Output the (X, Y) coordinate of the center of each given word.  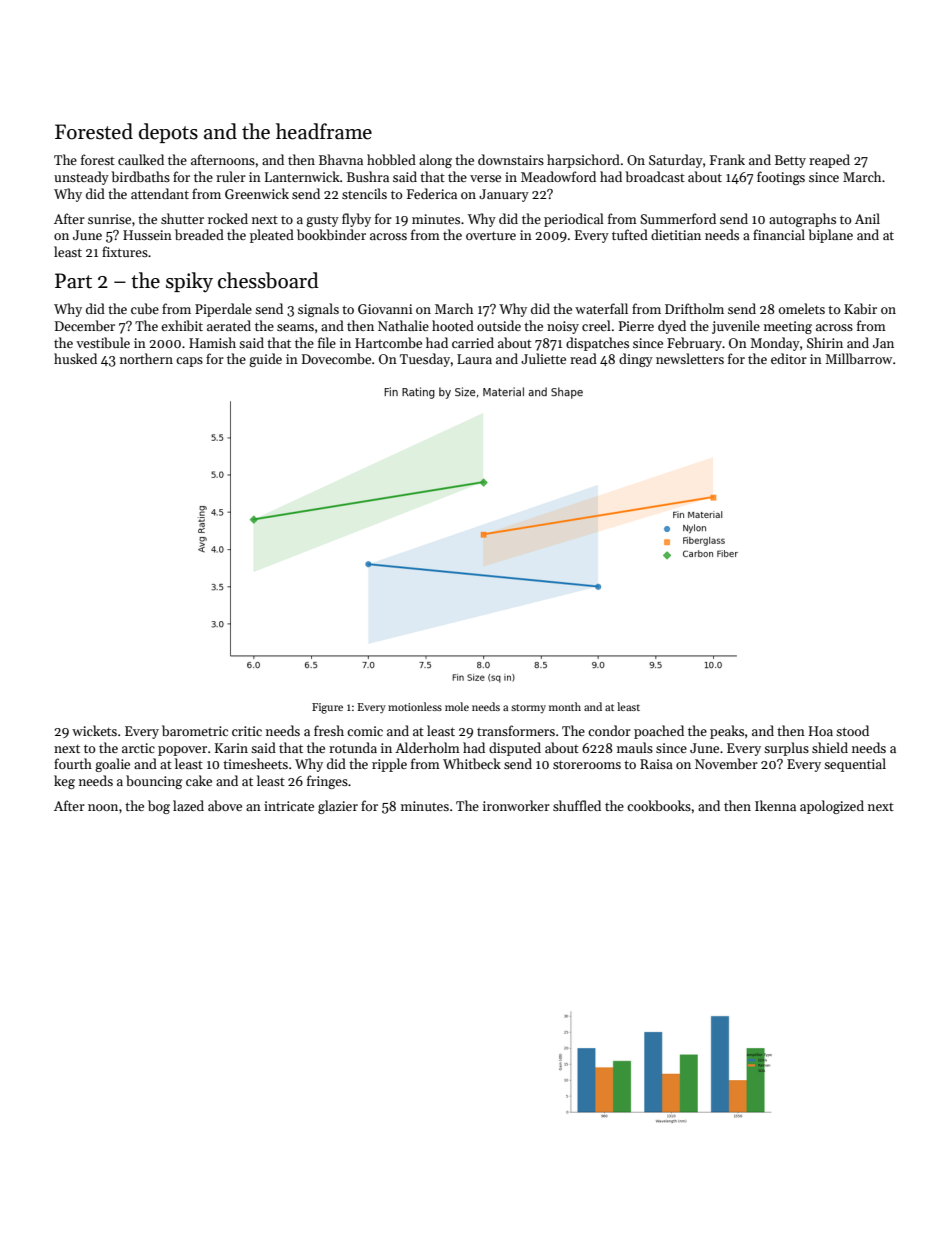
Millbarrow (858, 358)
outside (499, 325)
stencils (364, 193)
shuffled (577, 805)
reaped (829, 161)
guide (265, 360)
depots (168, 133)
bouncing (154, 782)
